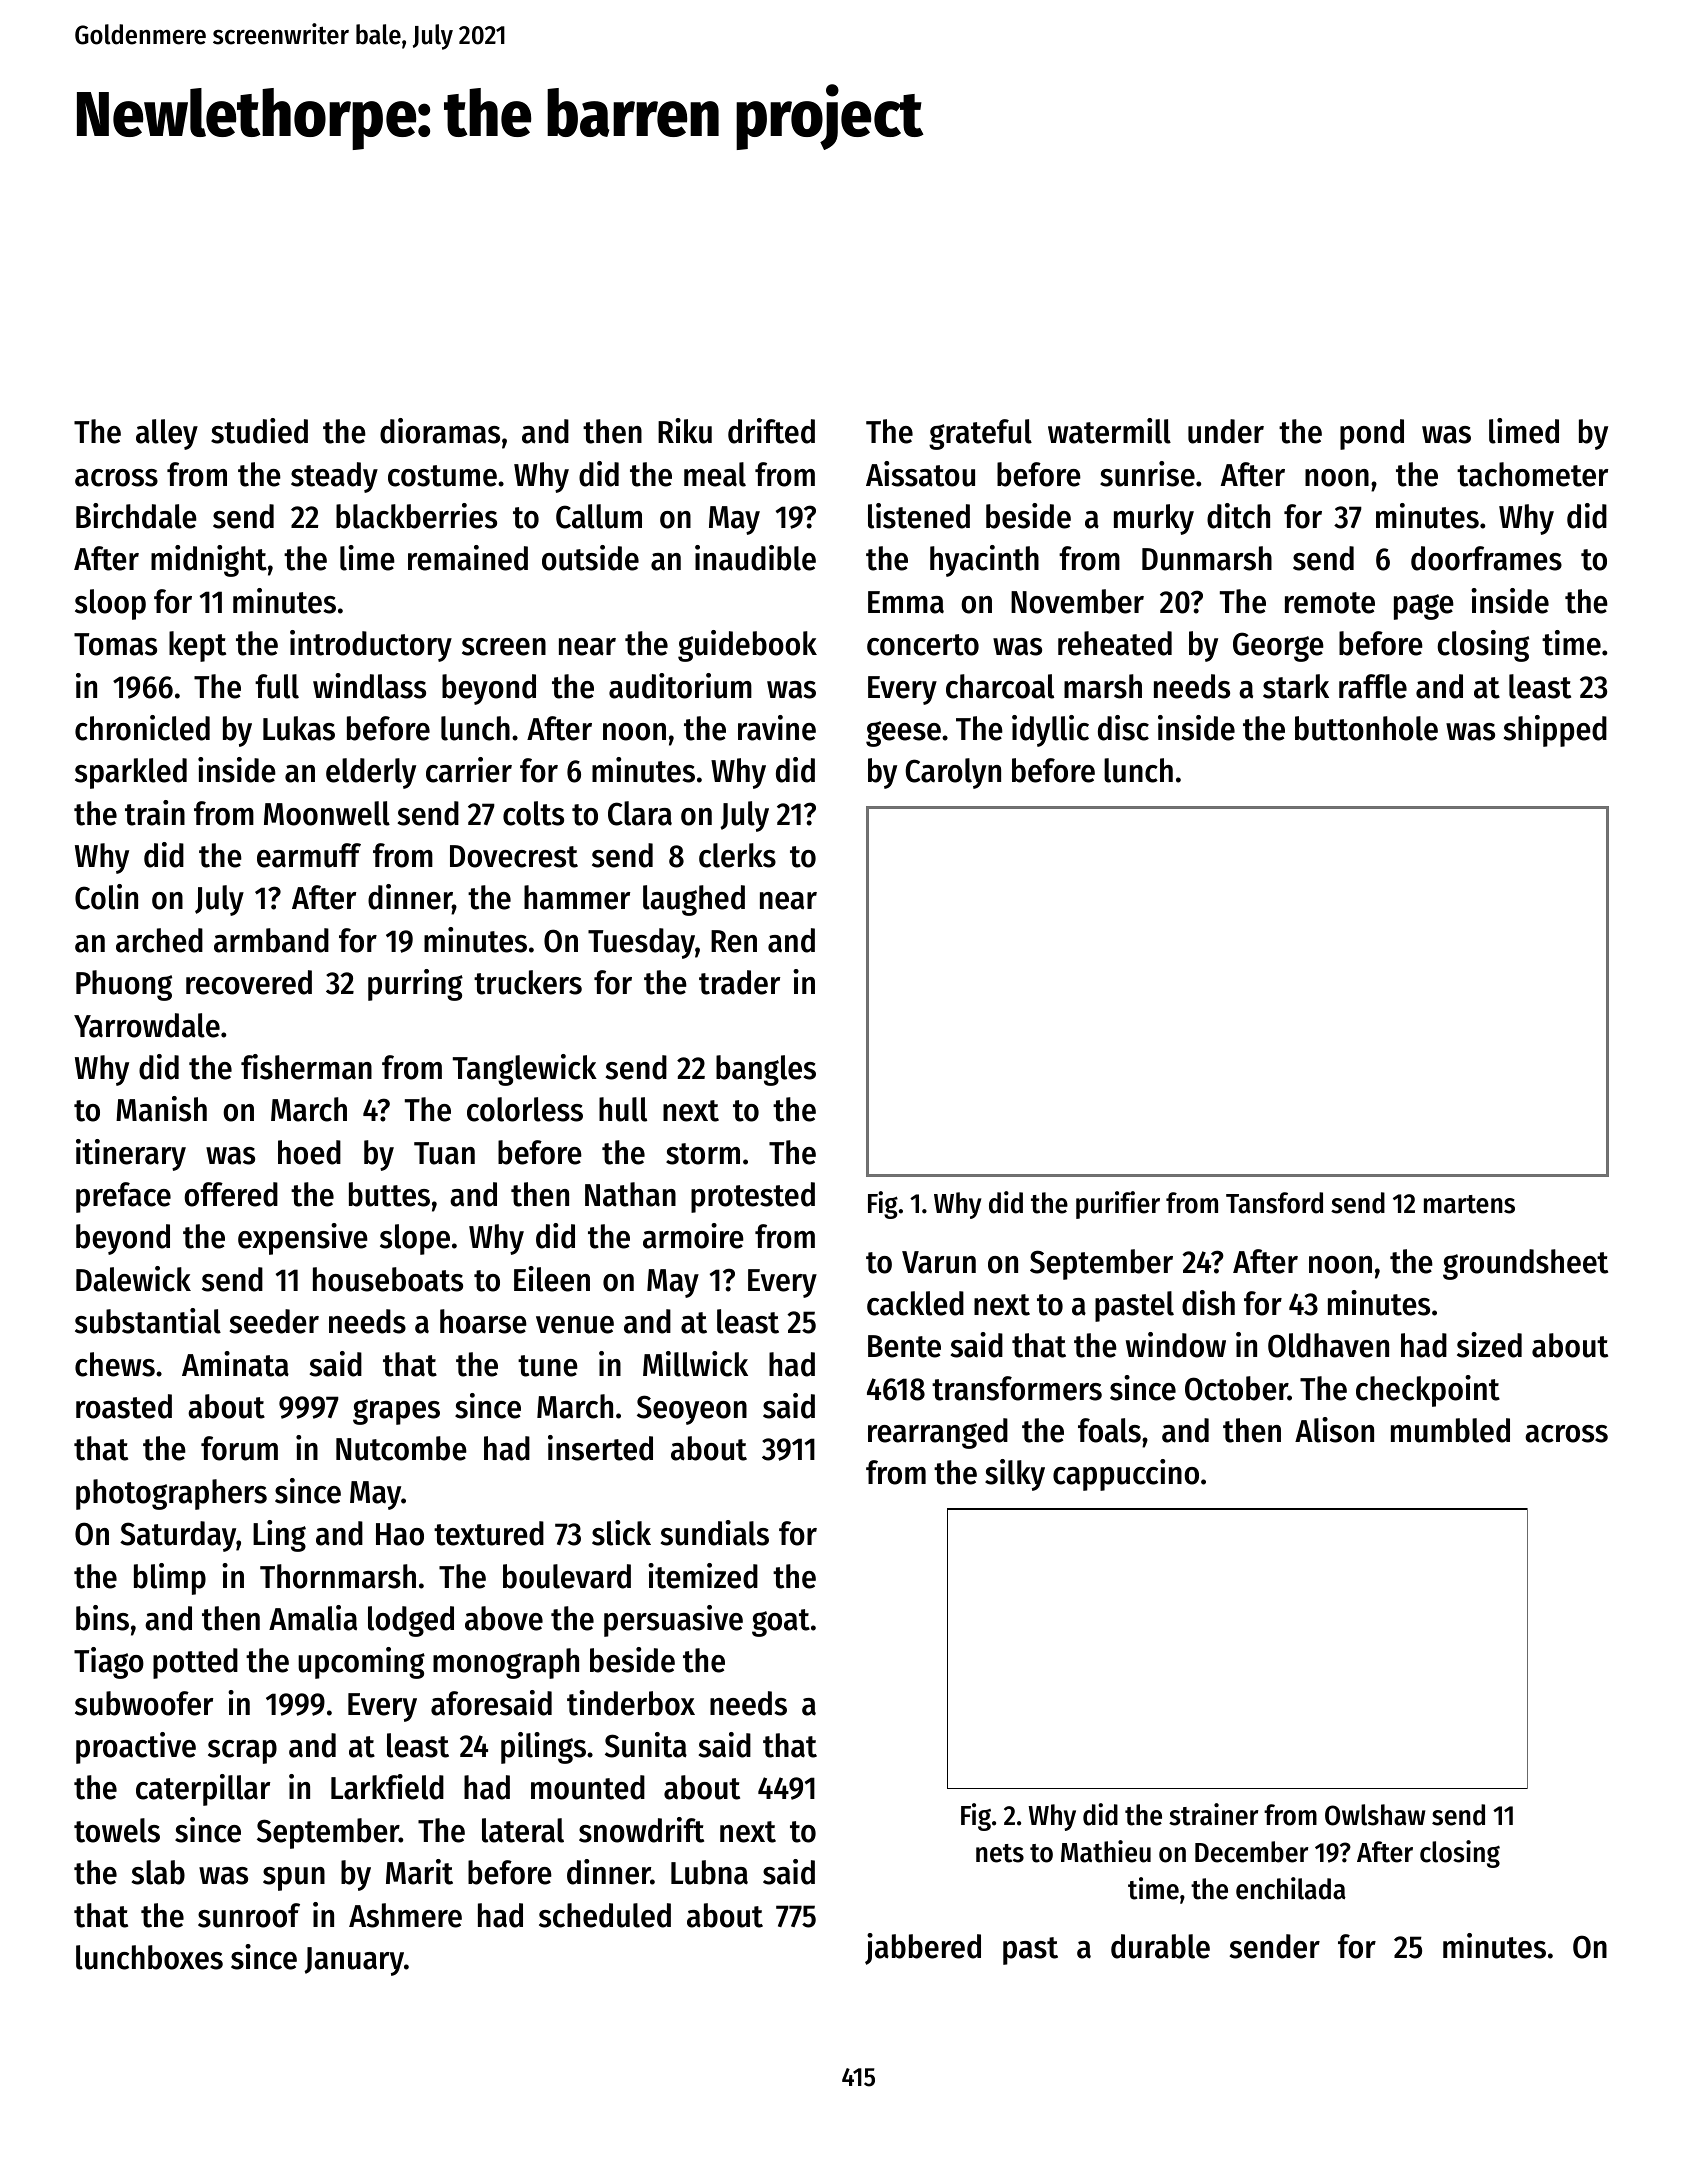  What do you see at coordinates (1469, 1204) in the image?
I see `martens` at bounding box center [1469, 1204].
